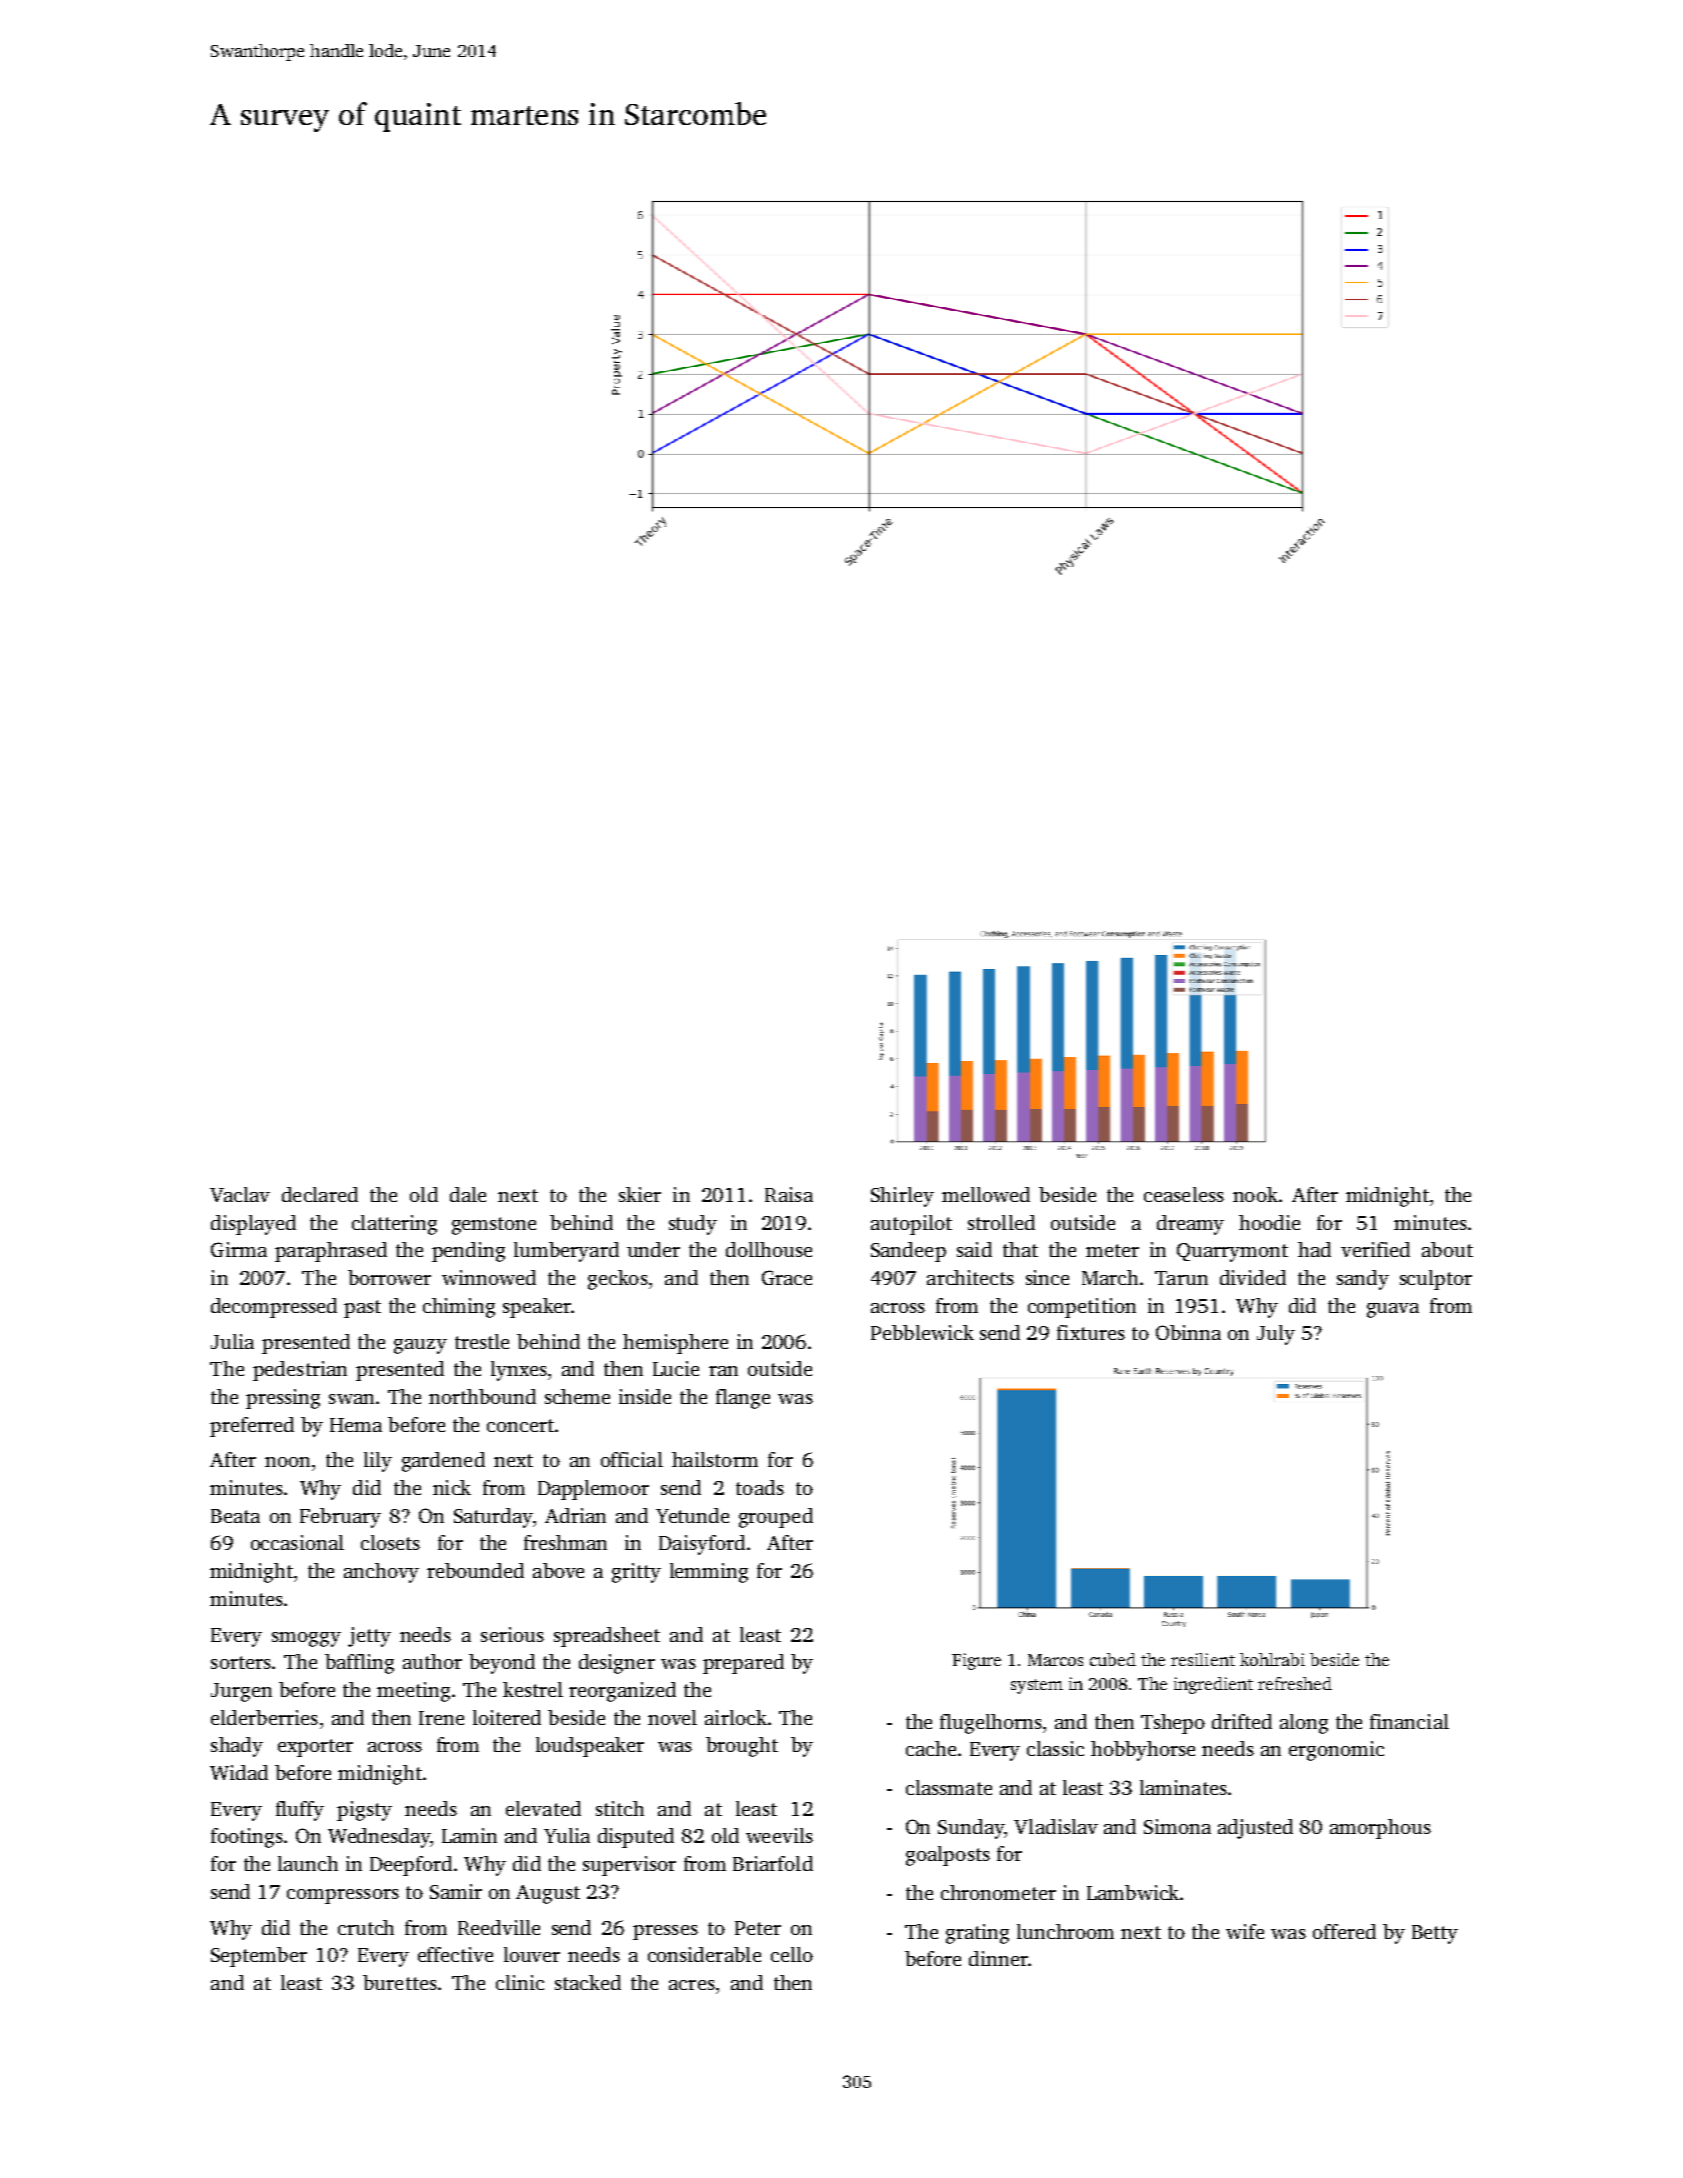  Describe the element at coordinates (400, 1982) in the page. I see `burettes` at that location.
